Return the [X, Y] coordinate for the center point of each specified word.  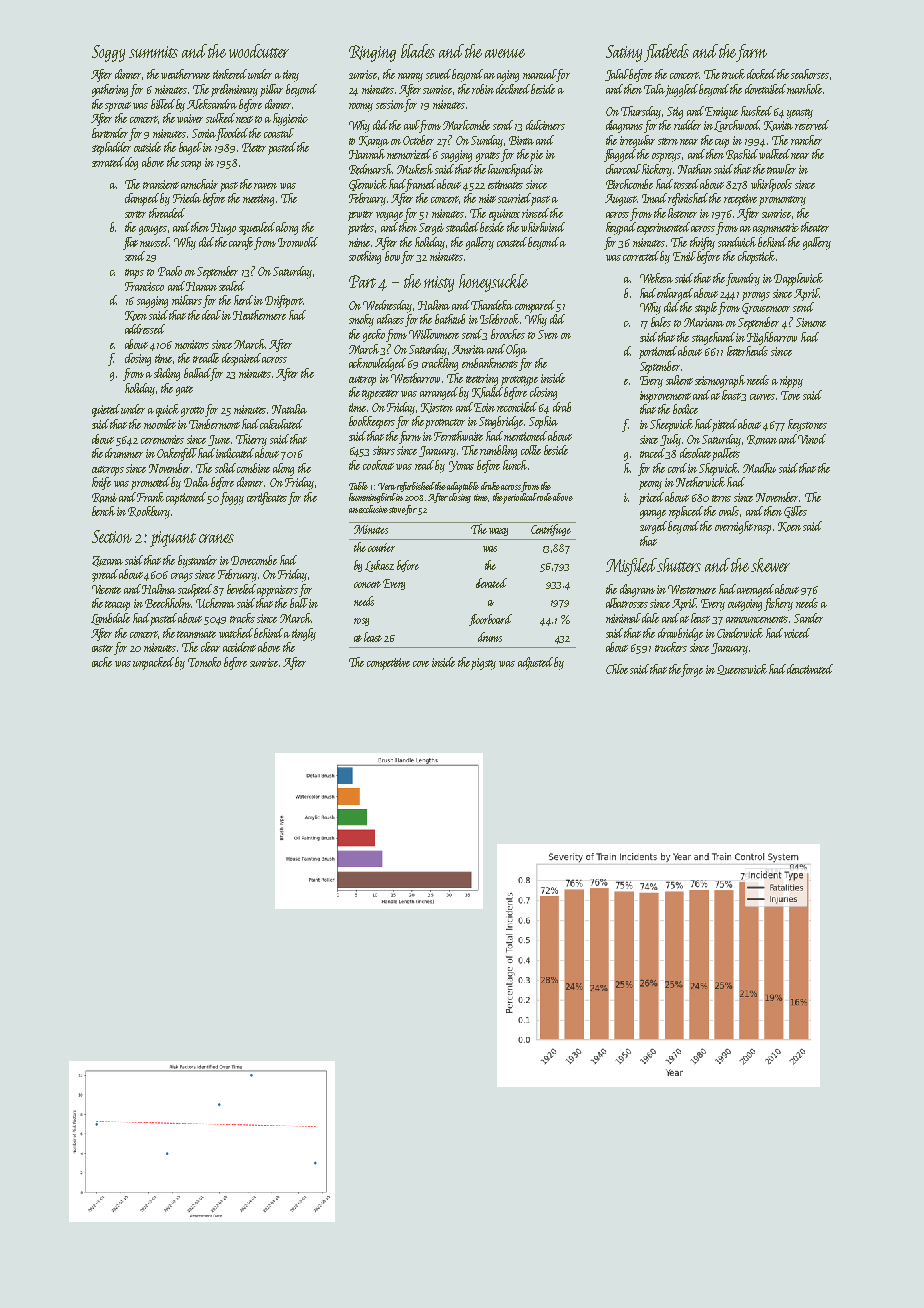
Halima [159, 589]
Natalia [289, 409]
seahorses [810, 74]
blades [418, 51]
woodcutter [259, 51]
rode [545, 497]
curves [762, 397]
